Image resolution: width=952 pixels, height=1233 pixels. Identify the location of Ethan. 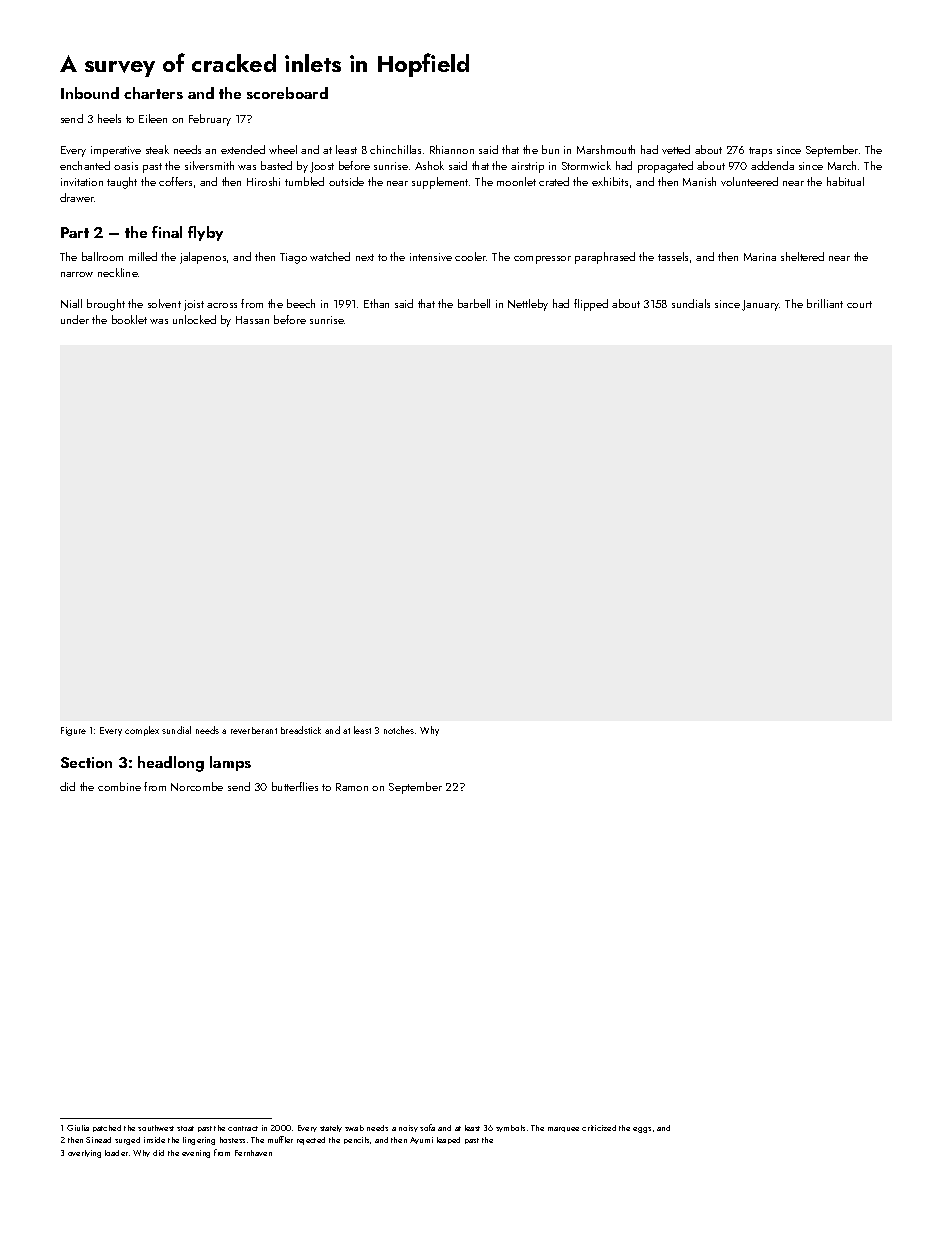
(376, 303).
